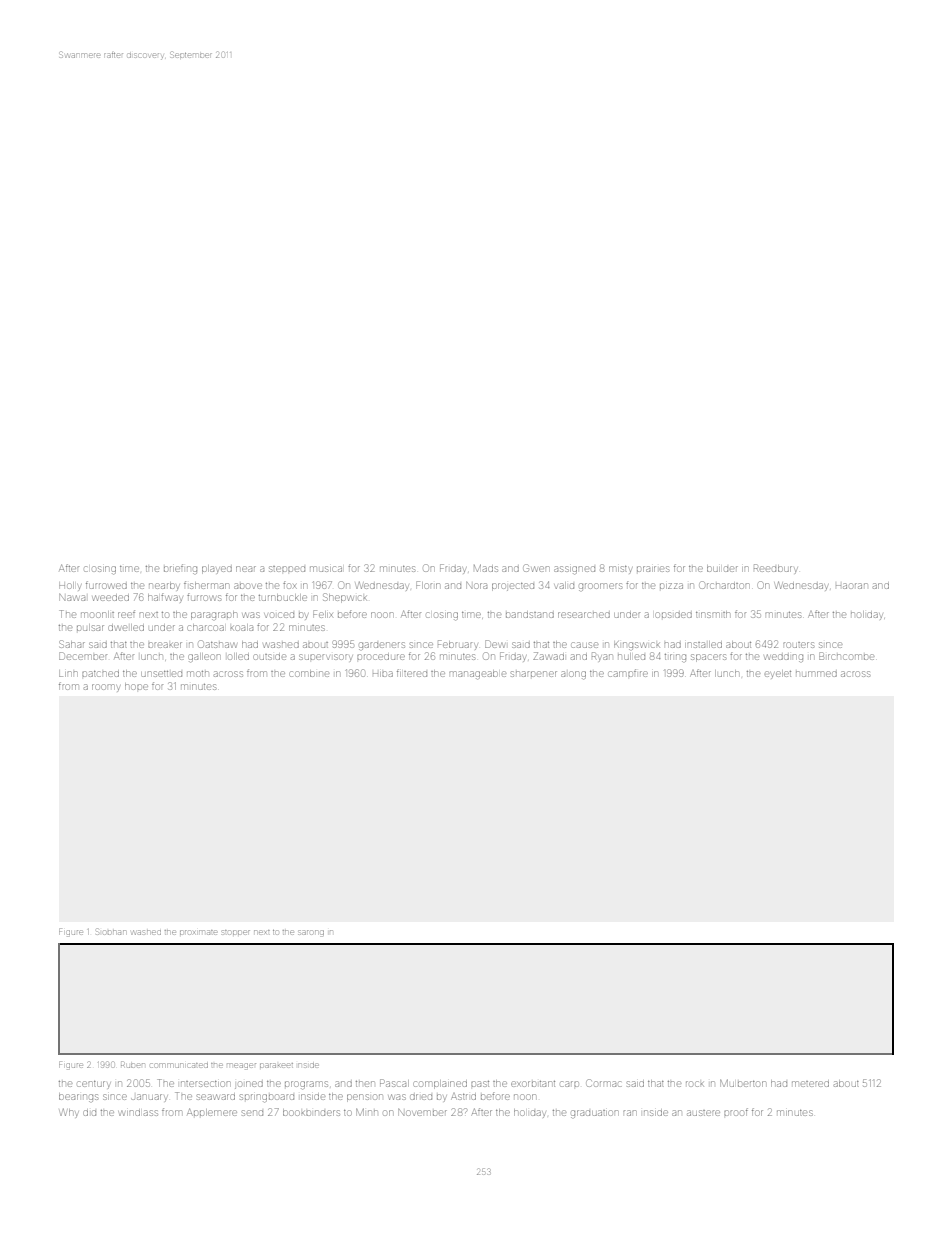 Image resolution: width=952 pixels, height=1233 pixels. Describe the element at coordinates (309, 673) in the page. I see `combine` at that location.
